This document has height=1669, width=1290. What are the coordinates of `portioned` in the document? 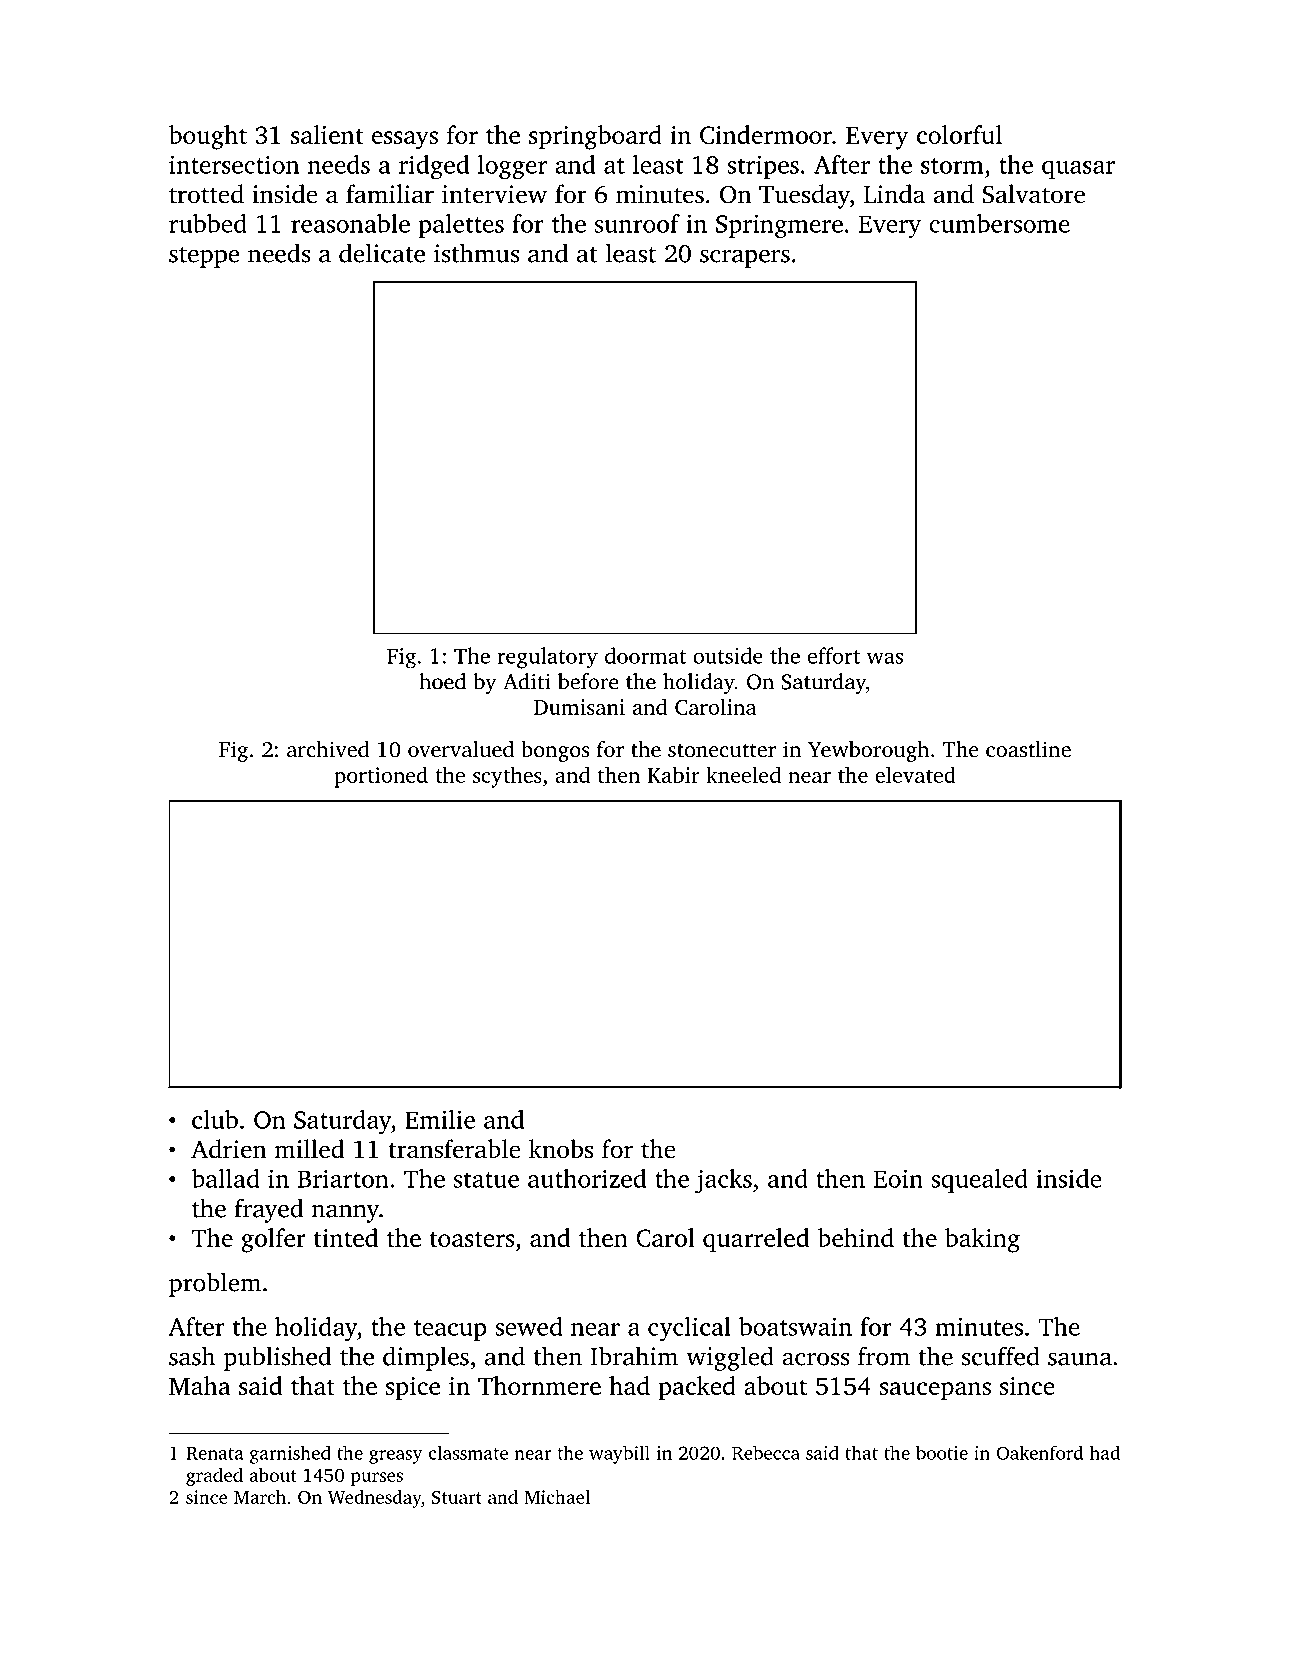 It's located at (381, 777).
